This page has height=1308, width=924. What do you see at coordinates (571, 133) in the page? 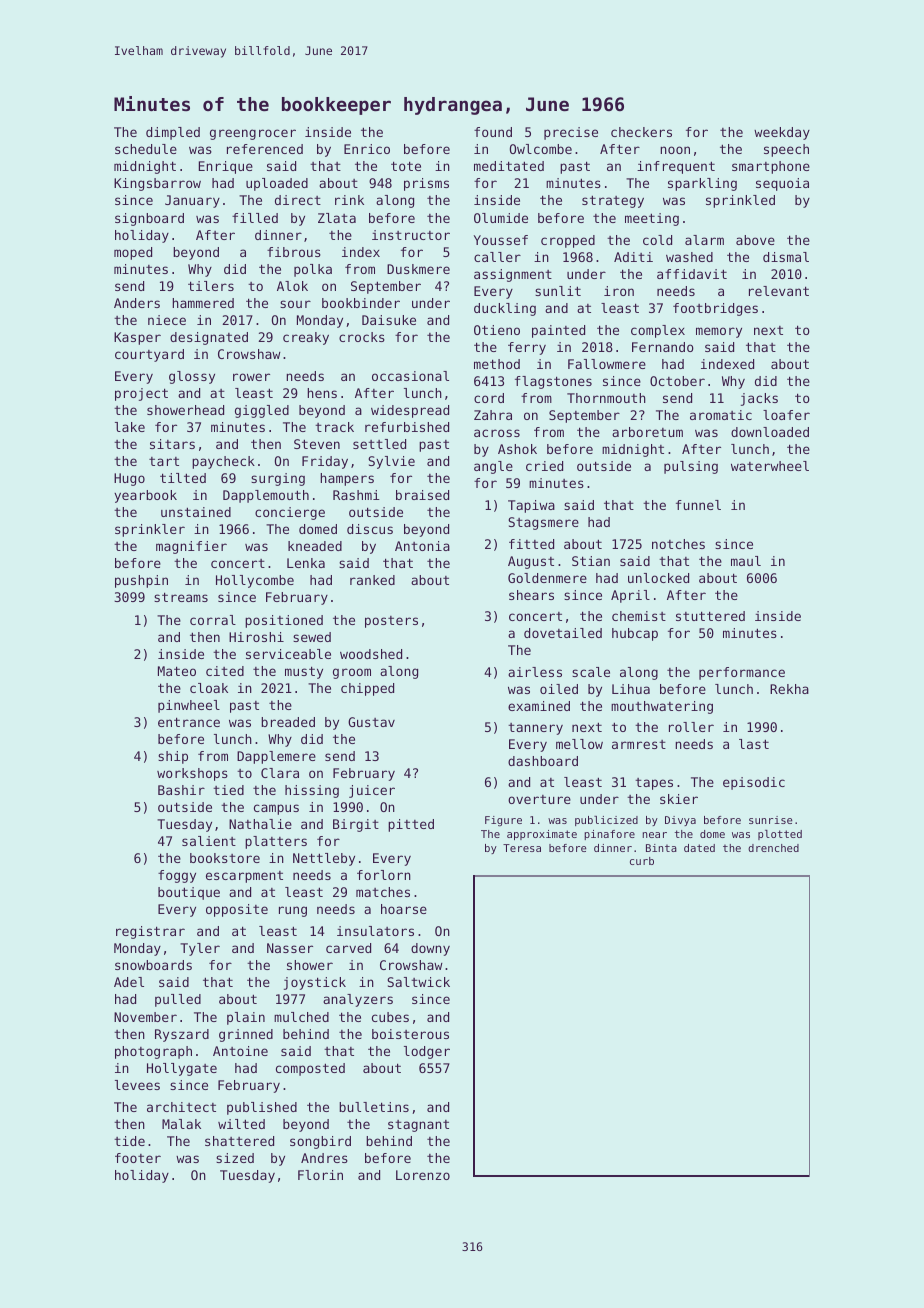
I see `precise` at bounding box center [571, 133].
